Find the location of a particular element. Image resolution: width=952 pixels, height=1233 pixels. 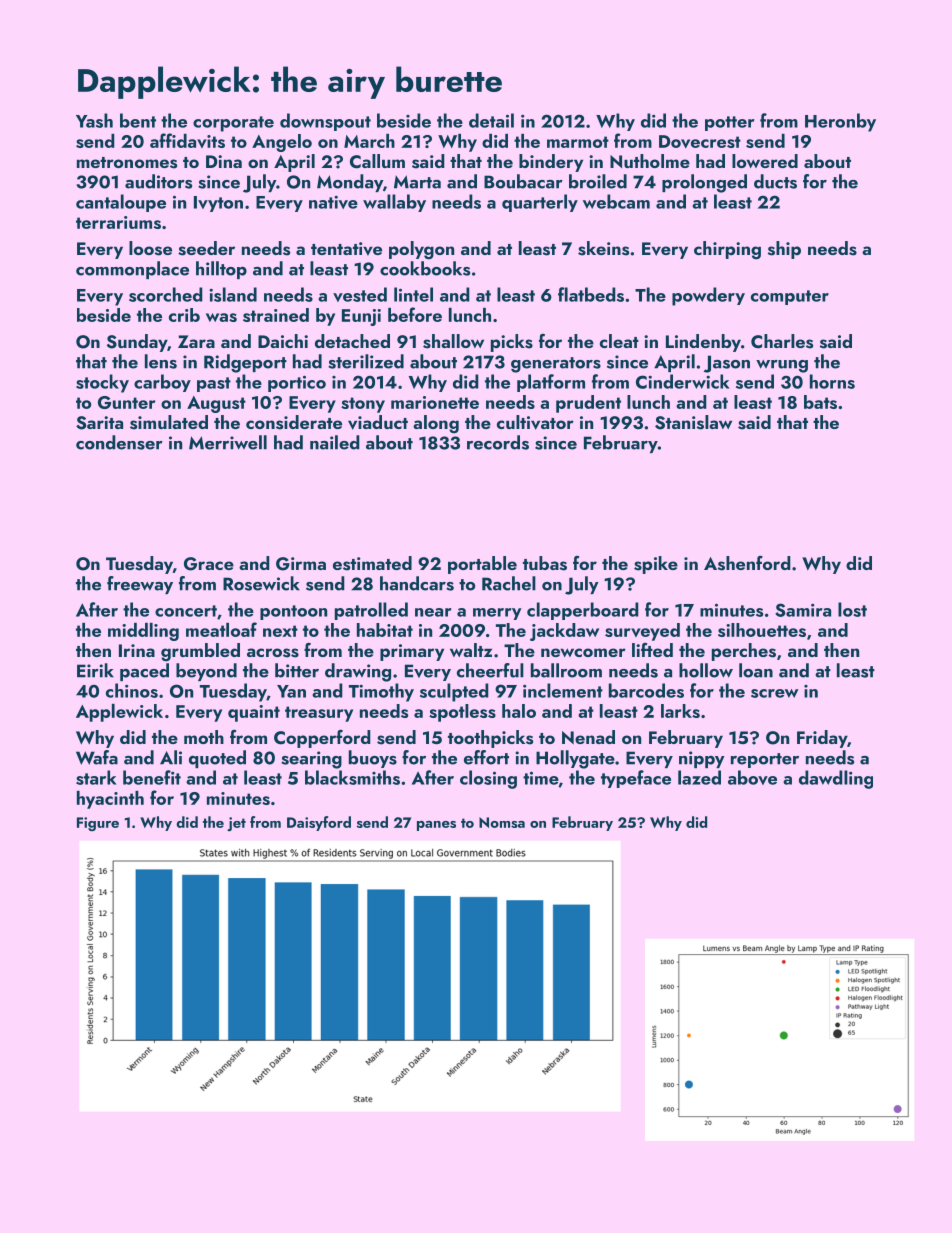

Wafa is located at coordinates (97, 757).
